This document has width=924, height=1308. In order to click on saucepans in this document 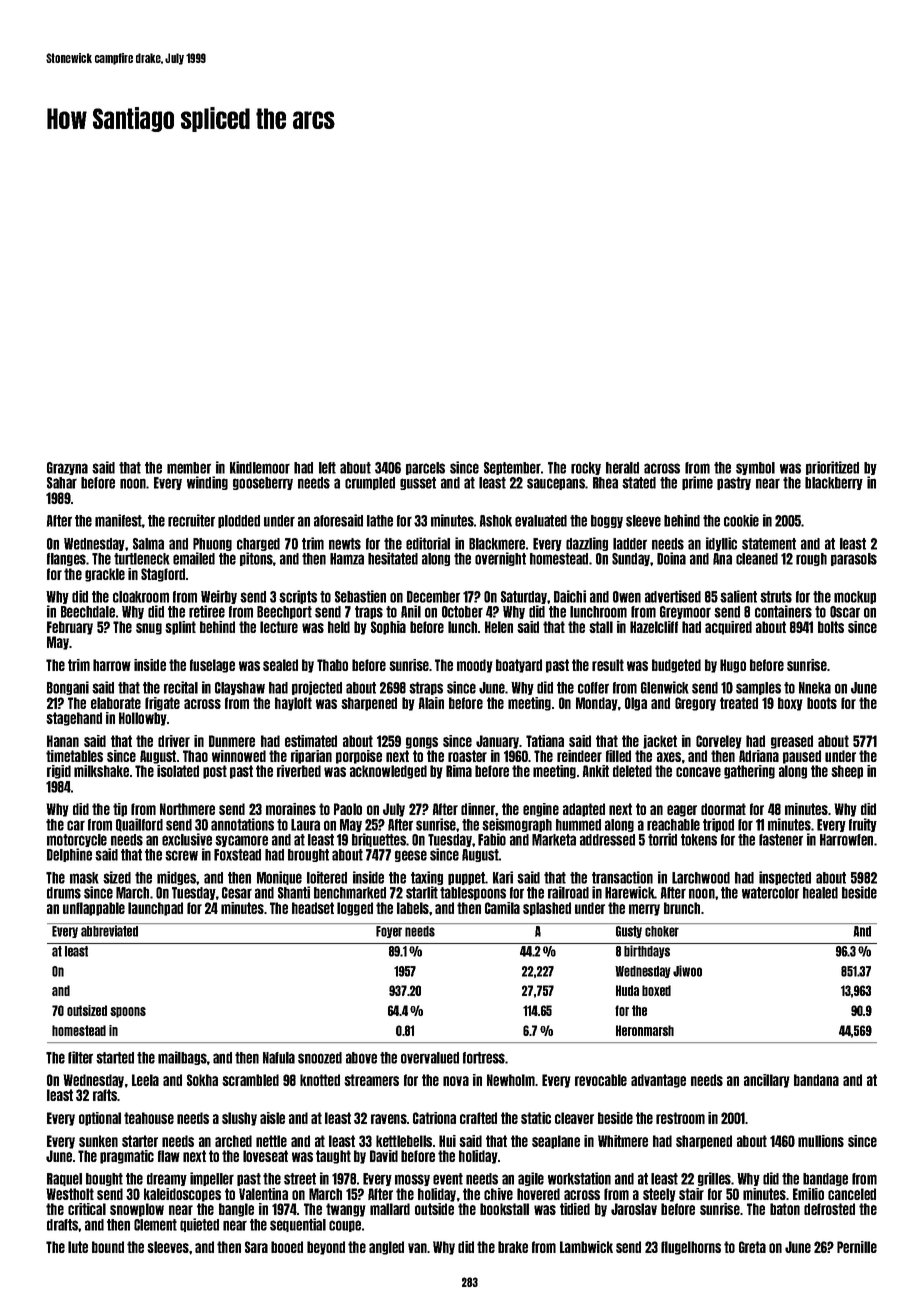, I will do `click(556, 484)`.
